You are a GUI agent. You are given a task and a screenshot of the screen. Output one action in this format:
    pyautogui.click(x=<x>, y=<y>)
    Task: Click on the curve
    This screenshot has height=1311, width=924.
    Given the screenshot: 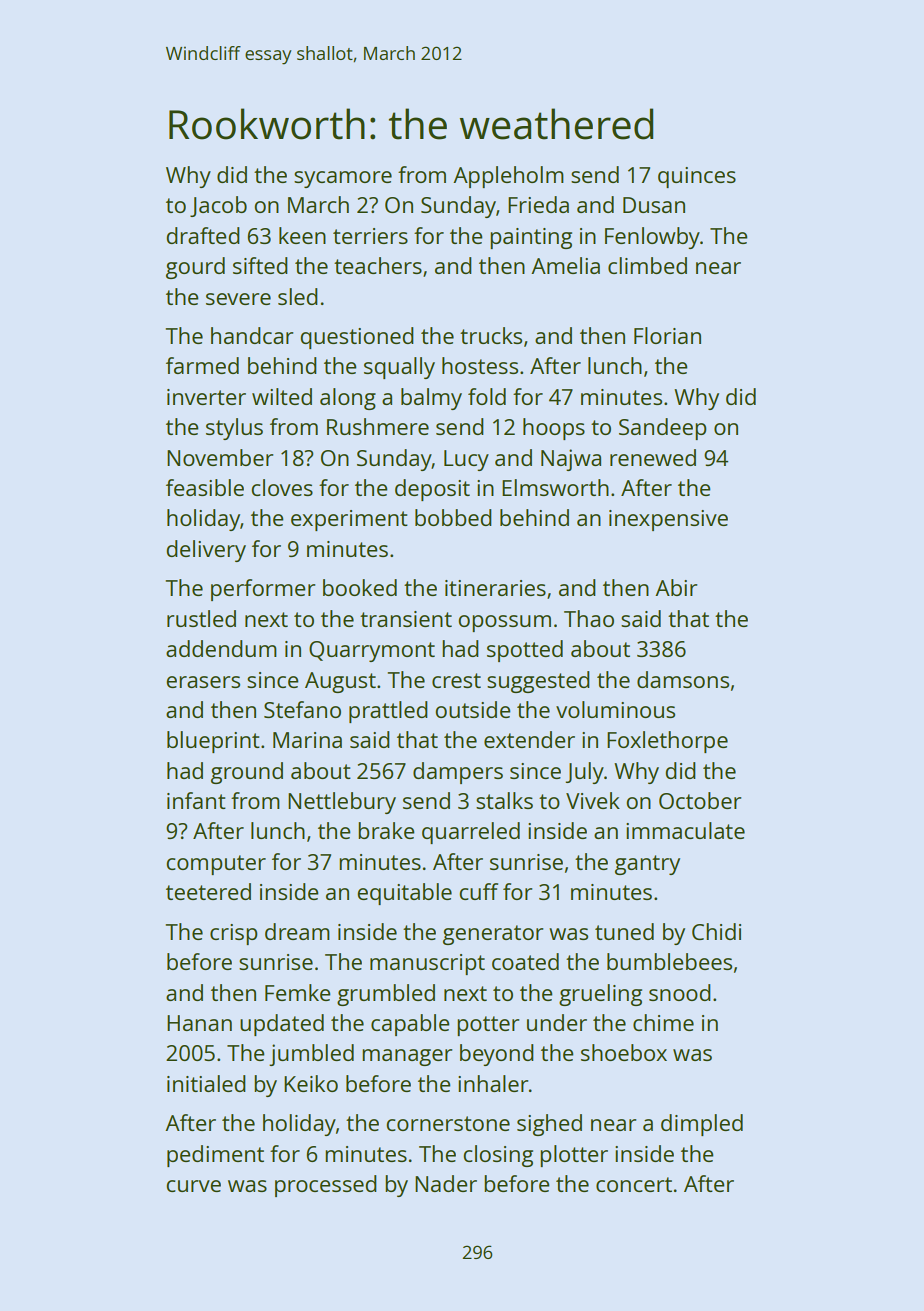 What is the action you would take?
    pyautogui.click(x=193, y=1186)
